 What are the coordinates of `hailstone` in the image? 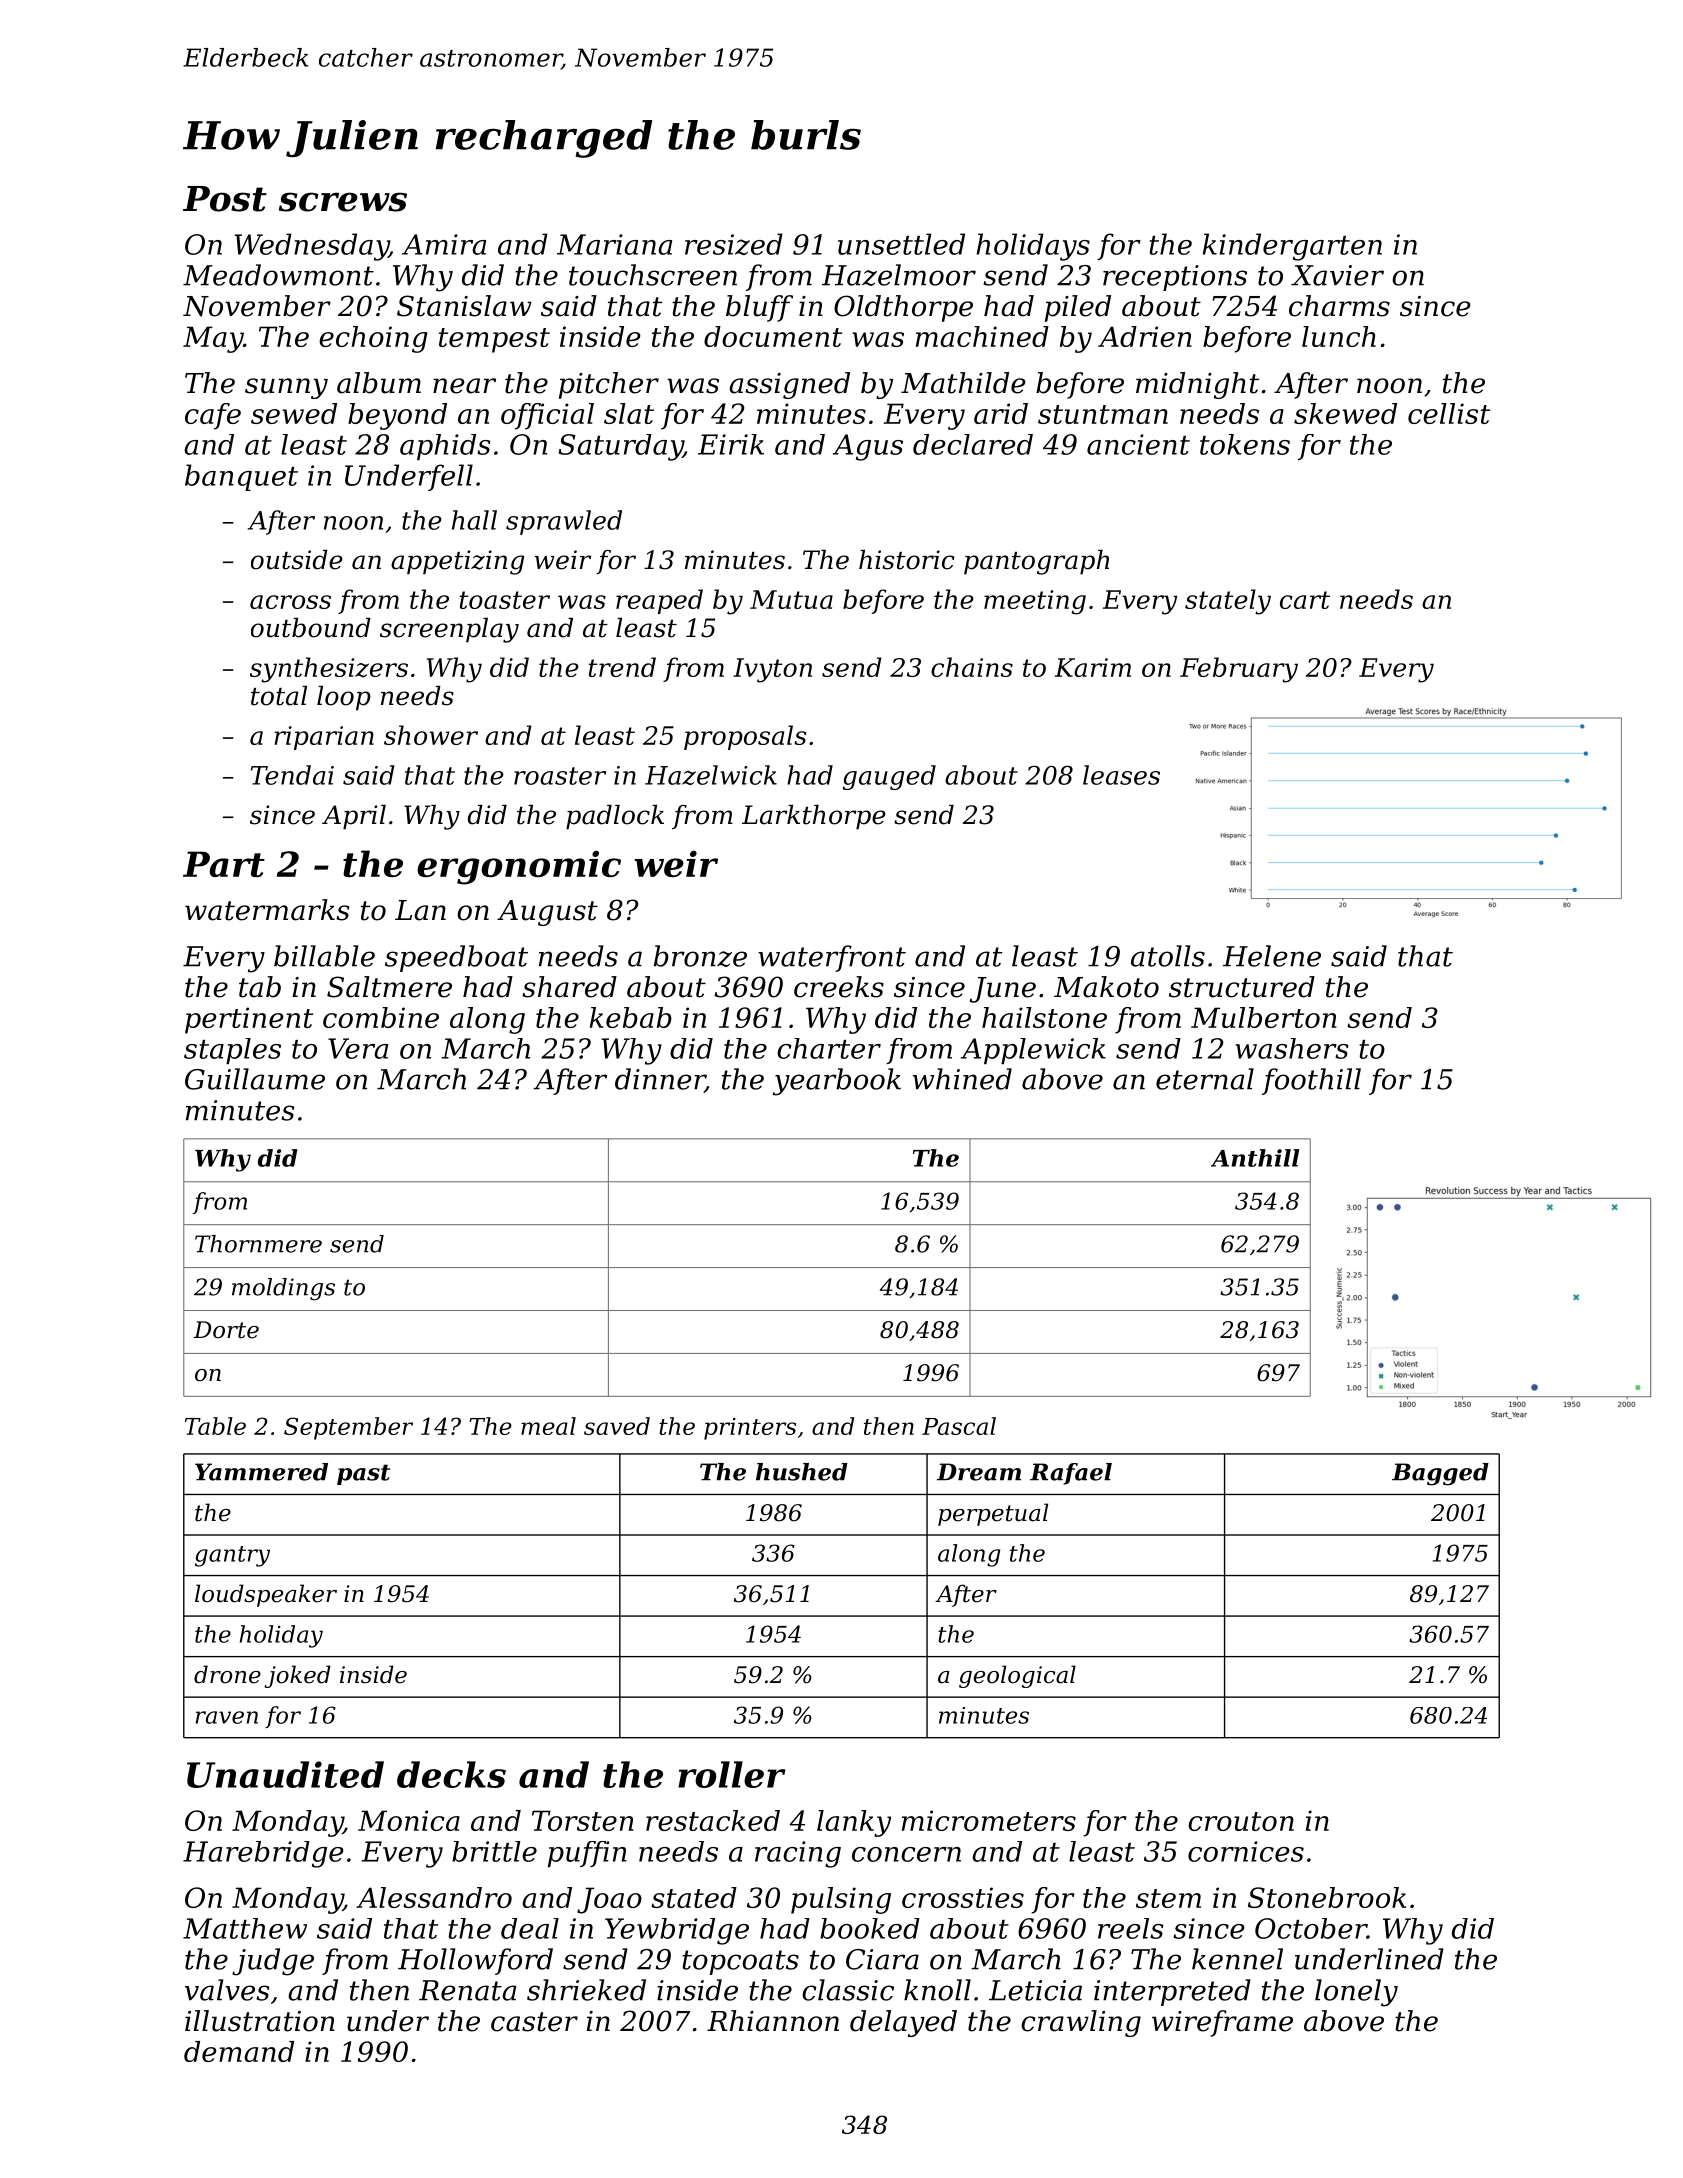 It's located at (1044, 1017).
